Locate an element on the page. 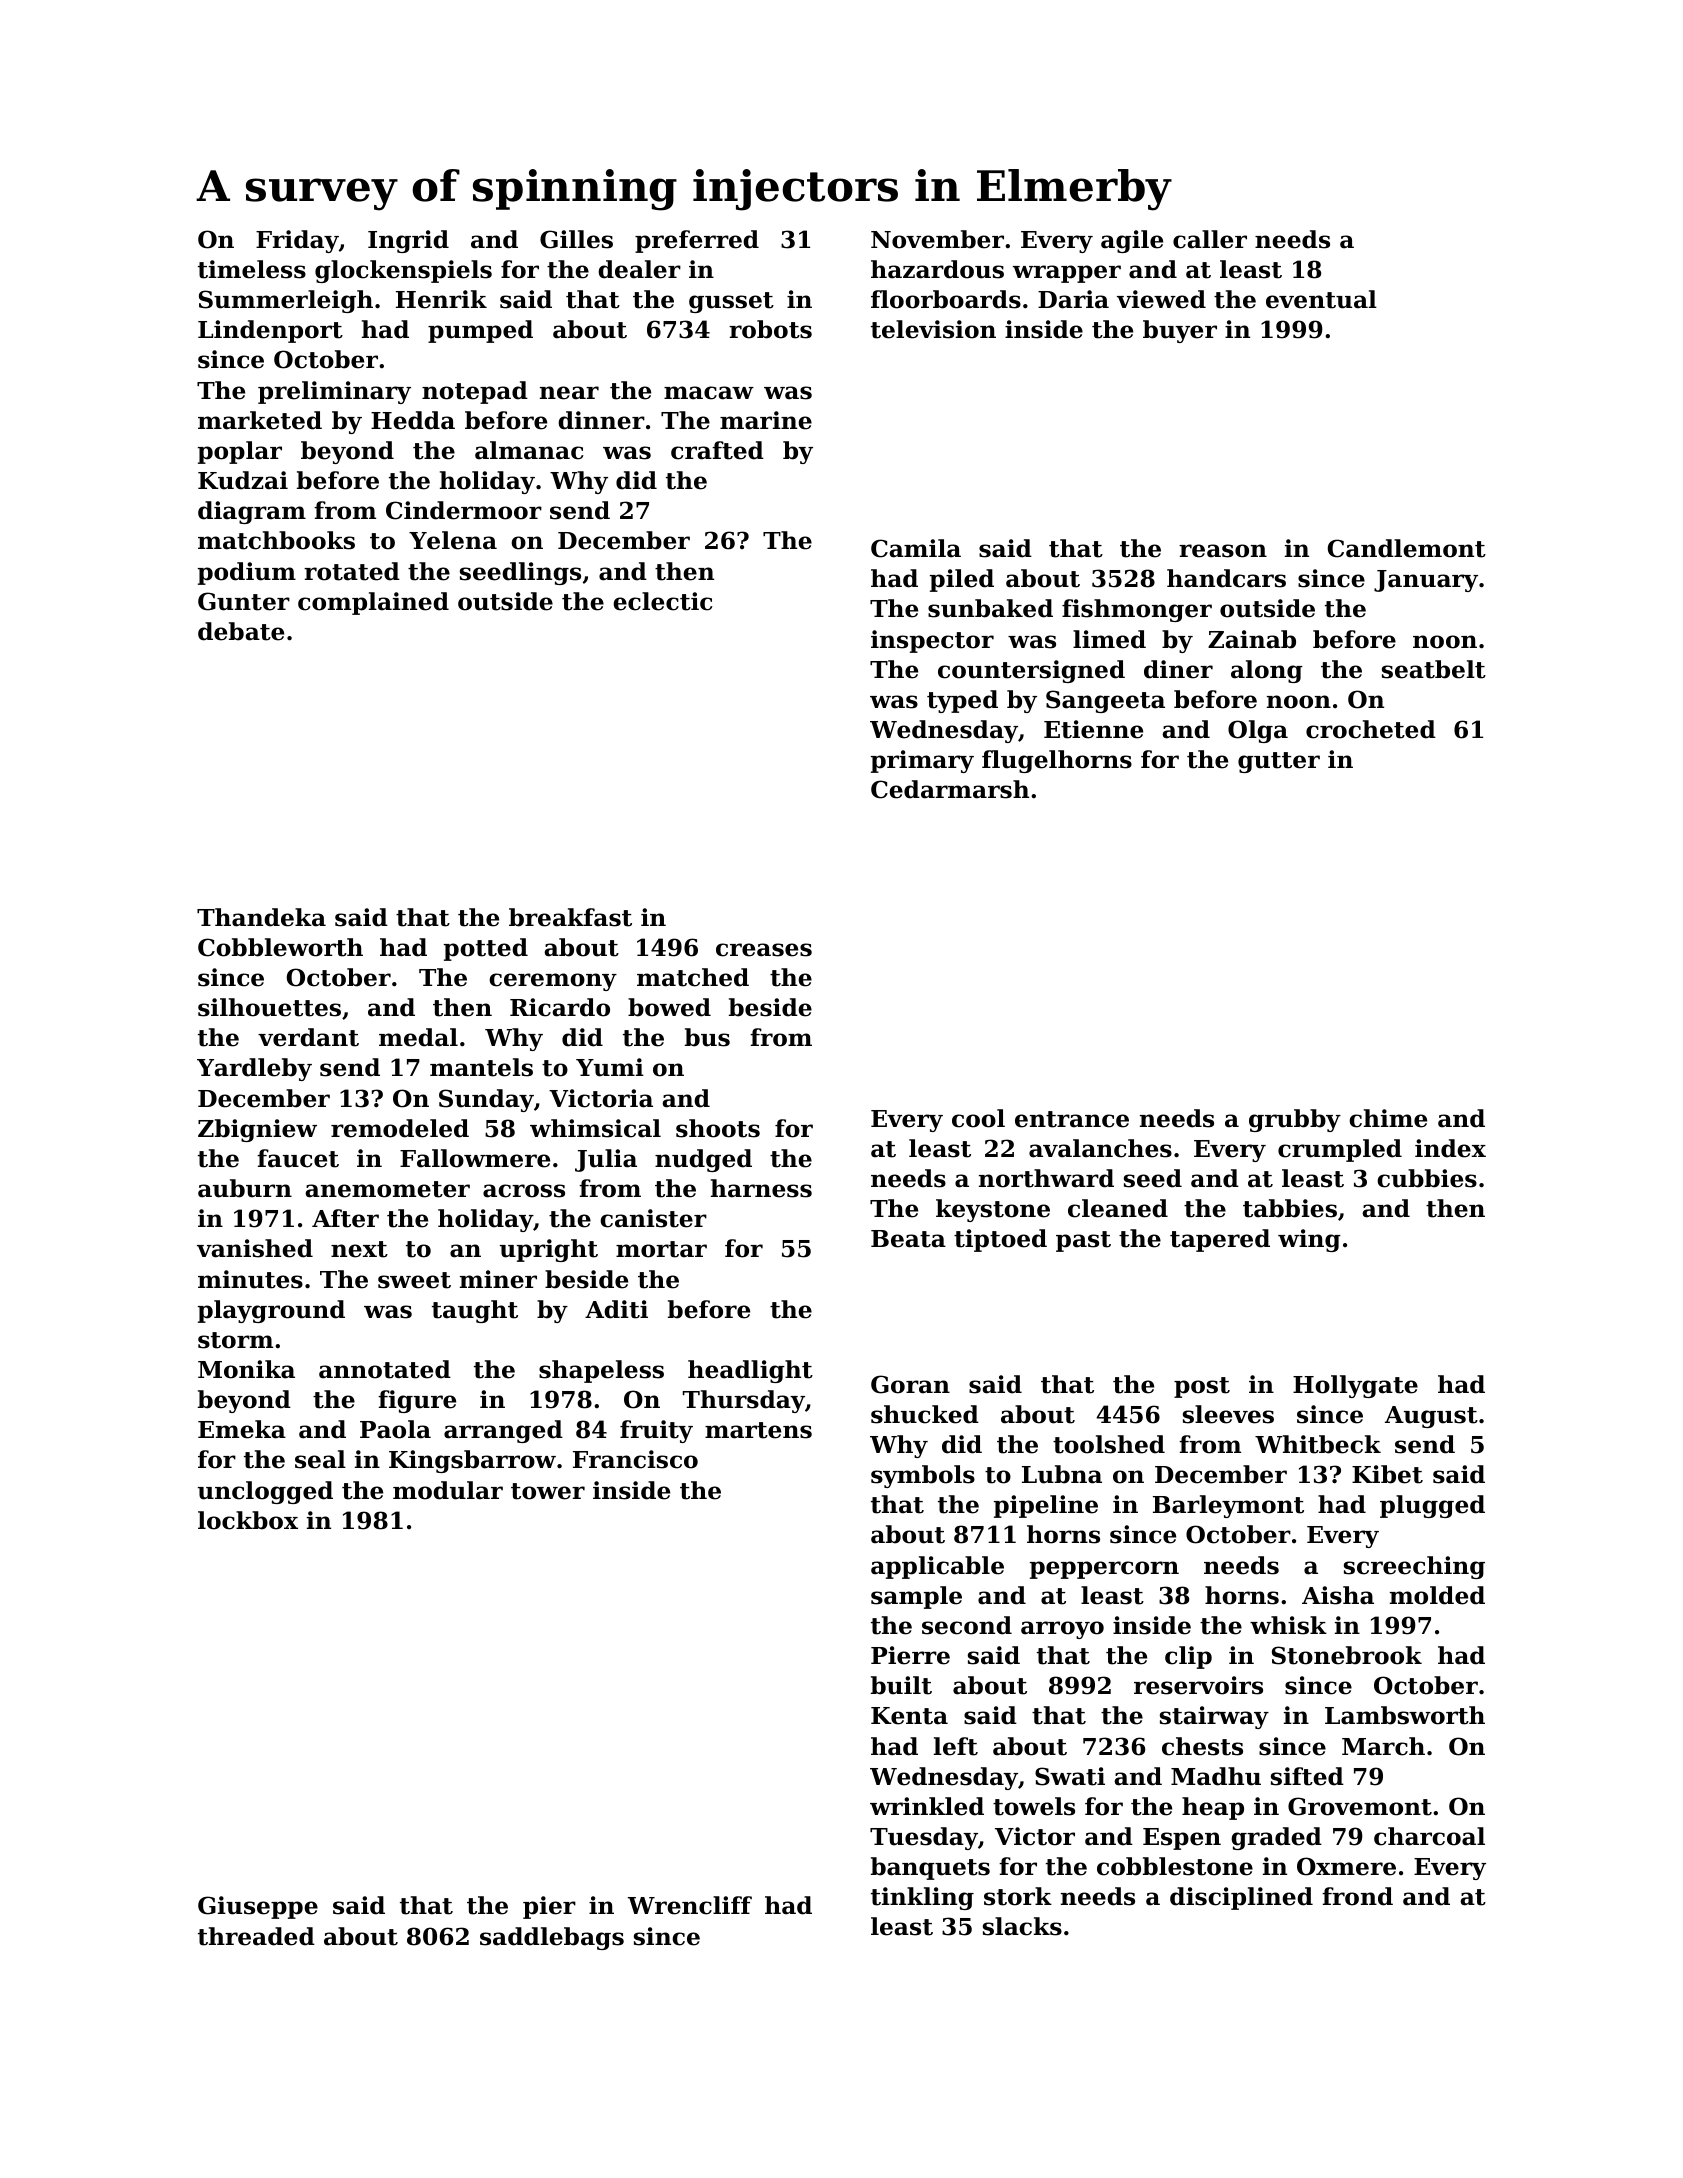 Image resolution: width=1683 pixels, height=2178 pixels. Giuseppe is located at coordinates (258, 1907).
